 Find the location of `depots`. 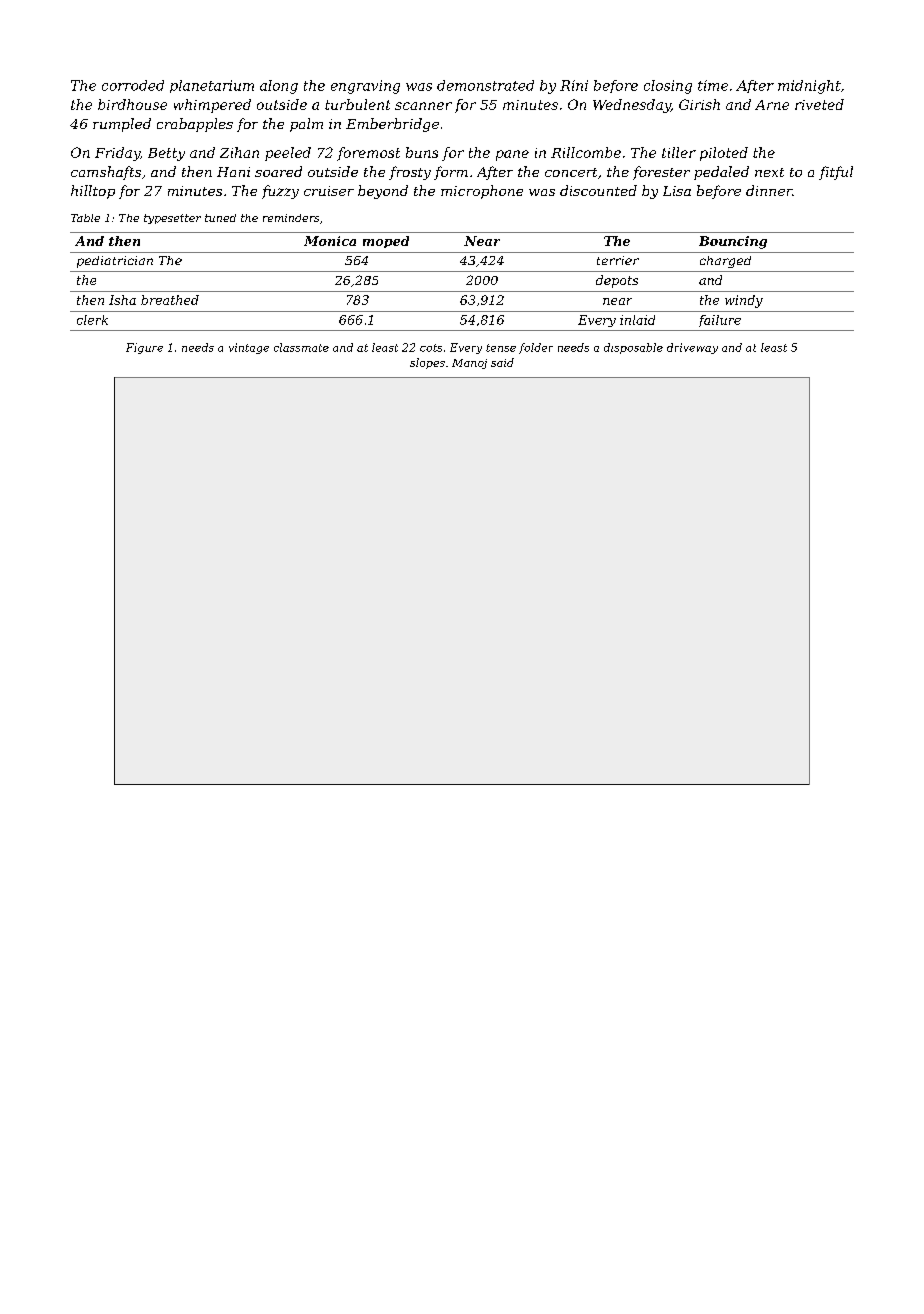

depots is located at coordinates (617, 281).
